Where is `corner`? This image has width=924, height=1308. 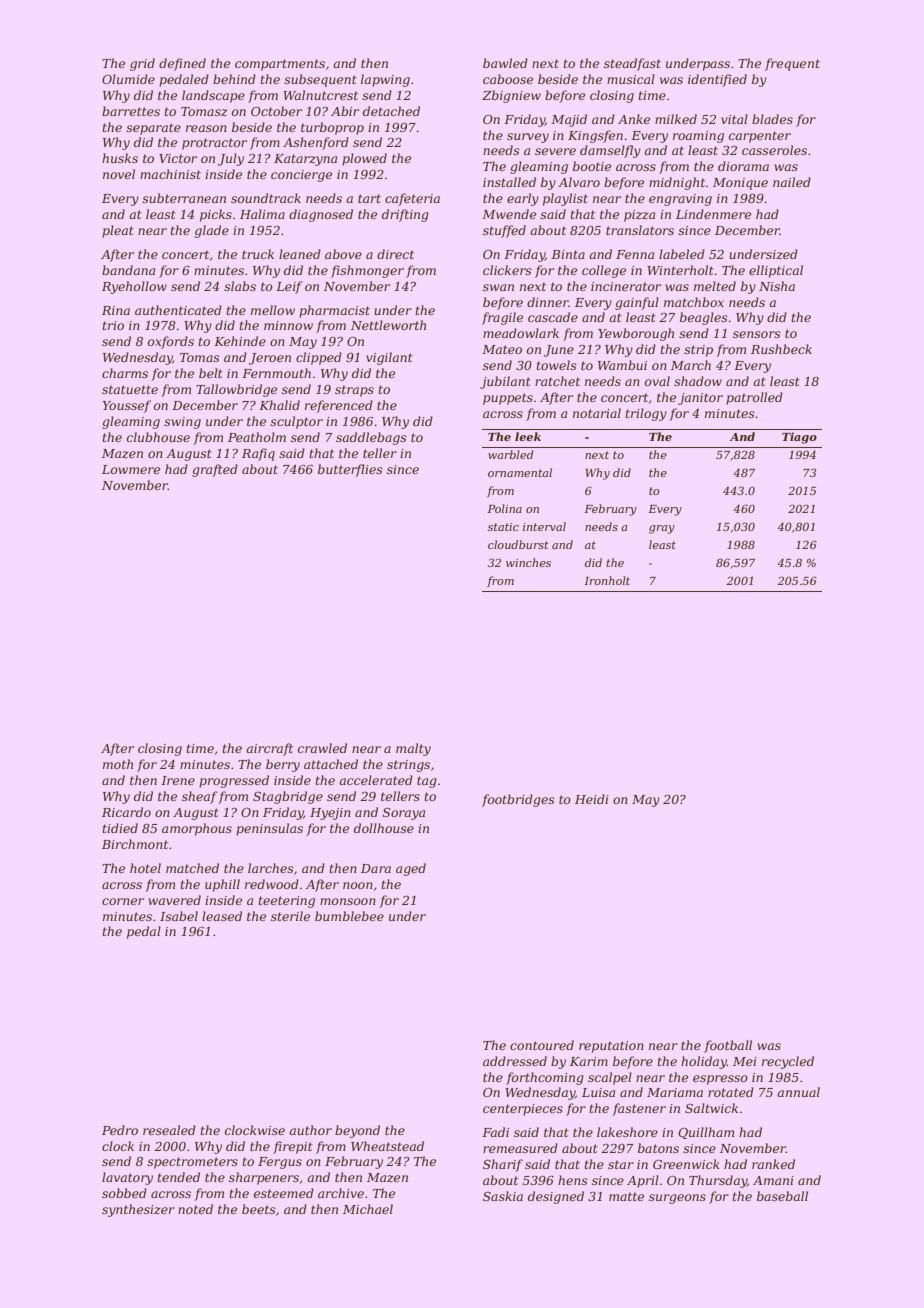 corner is located at coordinates (123, 901).
